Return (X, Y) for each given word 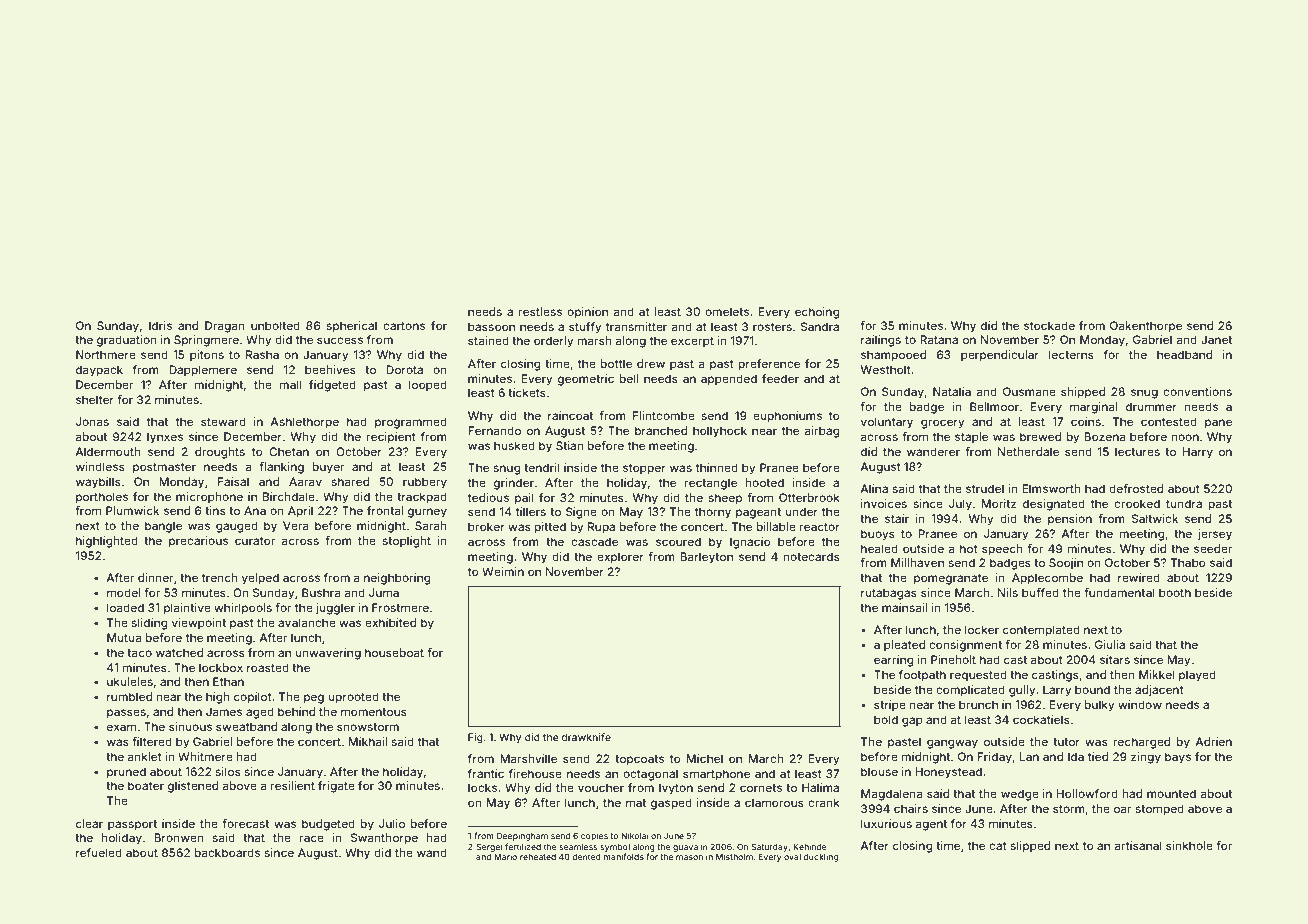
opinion (587, 313)
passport (132, 825)
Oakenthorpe (1146, 327)
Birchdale (289, 496)
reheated (538, 857)
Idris (160, 325)
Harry (1197, 453)
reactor (820, 527)
